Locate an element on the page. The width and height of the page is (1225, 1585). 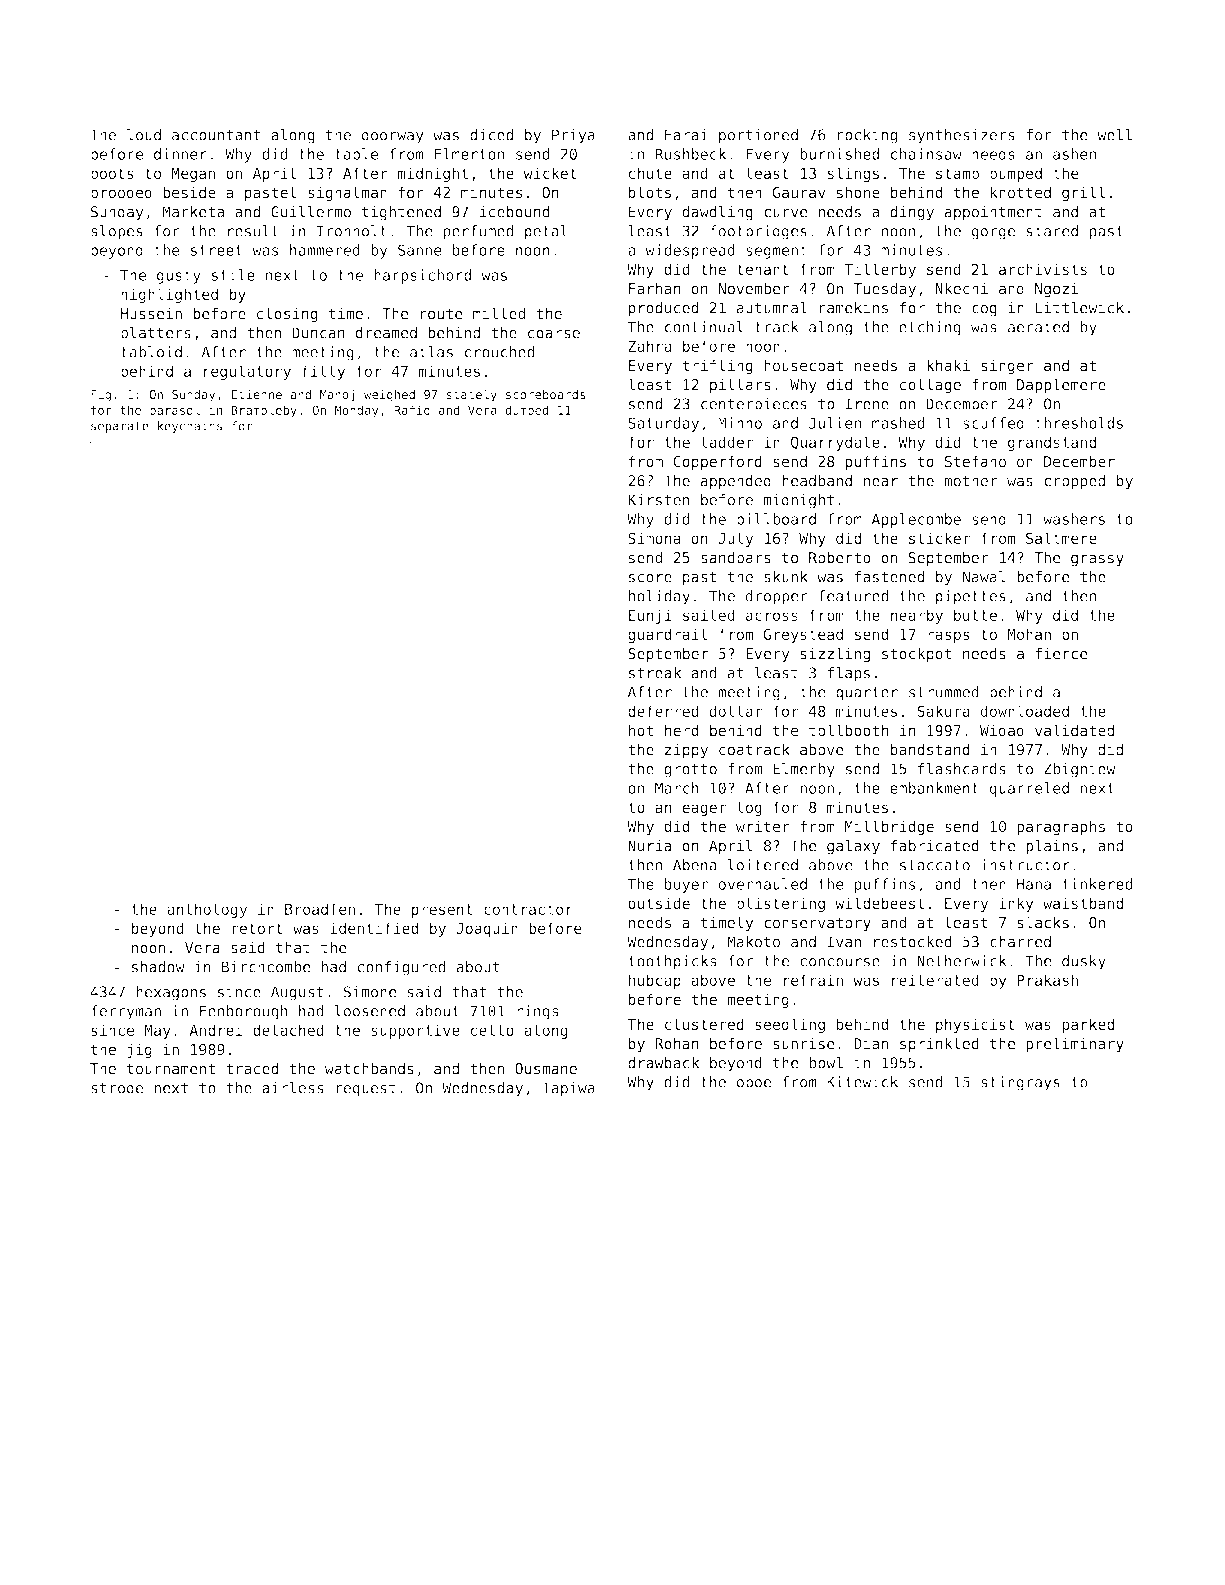
well is located at coordinates (1114, 135).
